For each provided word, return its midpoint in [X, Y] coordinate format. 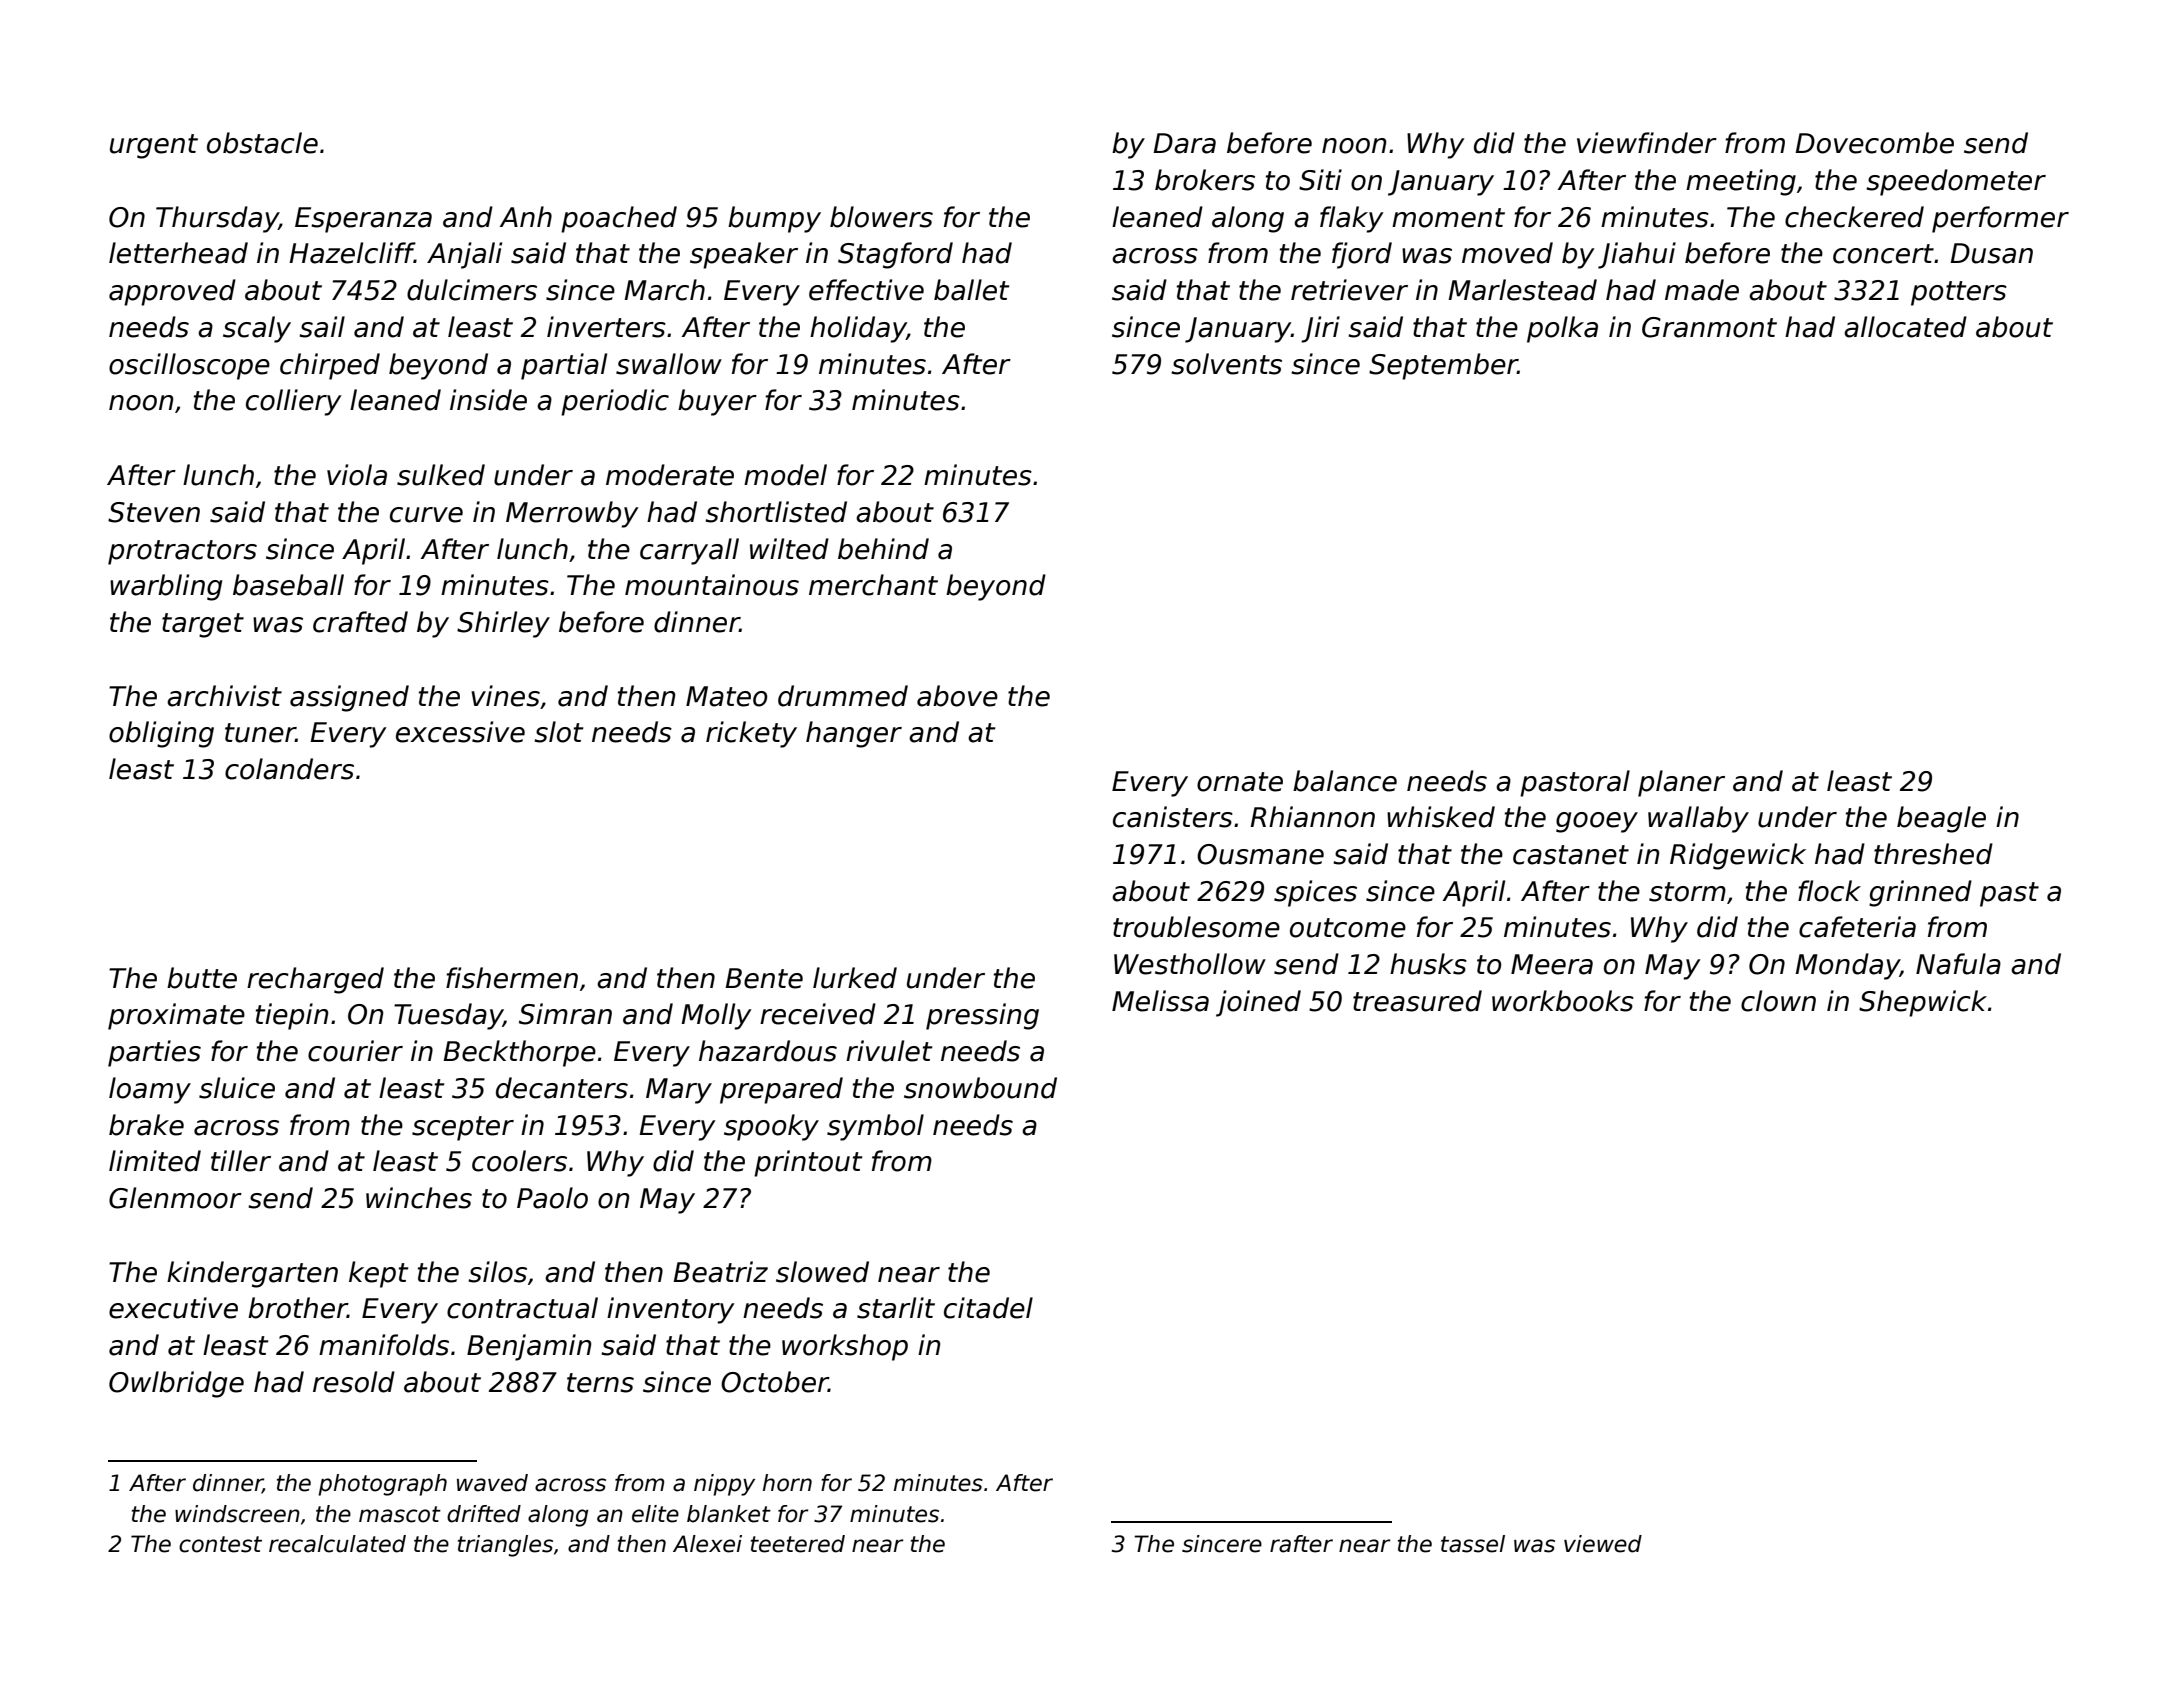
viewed [1603, 1544]
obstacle [262, 143]
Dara [1184, 143]
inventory [670, 1310]
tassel [1473, 1544]
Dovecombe [1874, 143]
